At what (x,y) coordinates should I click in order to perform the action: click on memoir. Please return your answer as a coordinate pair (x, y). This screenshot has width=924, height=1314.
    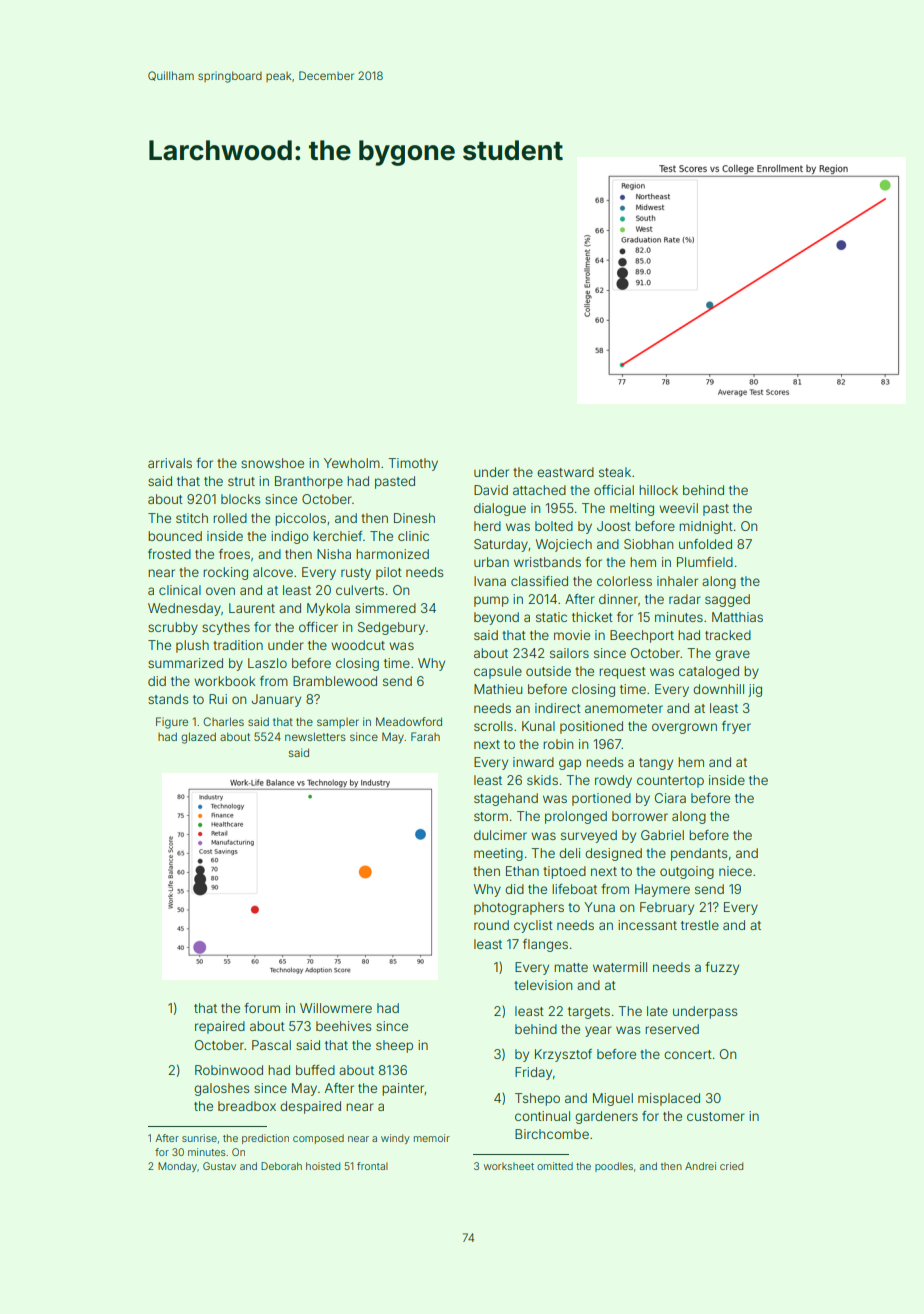
    Looking at the image, I should click on (432, 1138).
